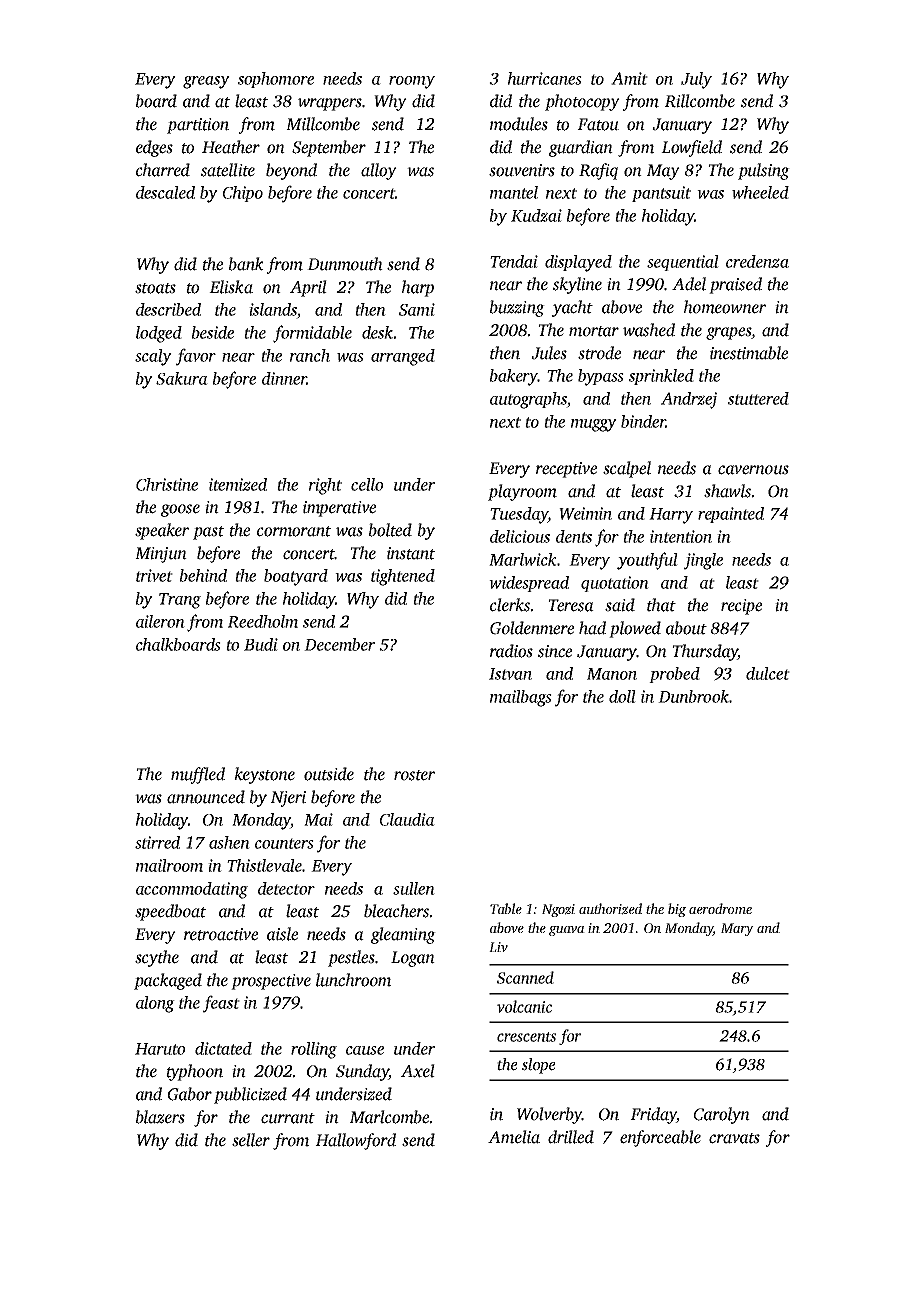  What do you see at coordinates (737, 929) in the page?
I see `Mary` at bounding box center [737, 929].
